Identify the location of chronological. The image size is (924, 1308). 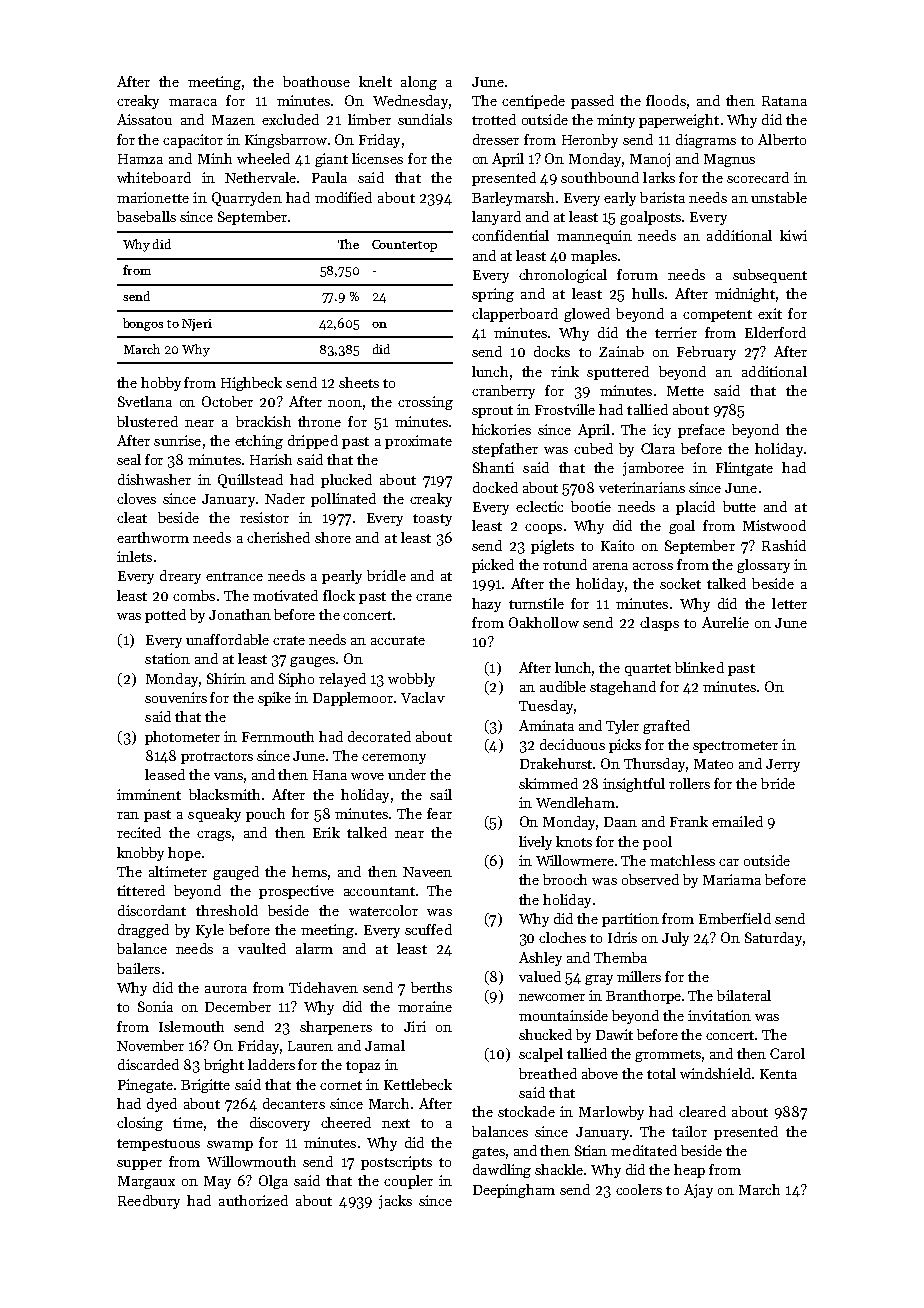
(563, 276).
